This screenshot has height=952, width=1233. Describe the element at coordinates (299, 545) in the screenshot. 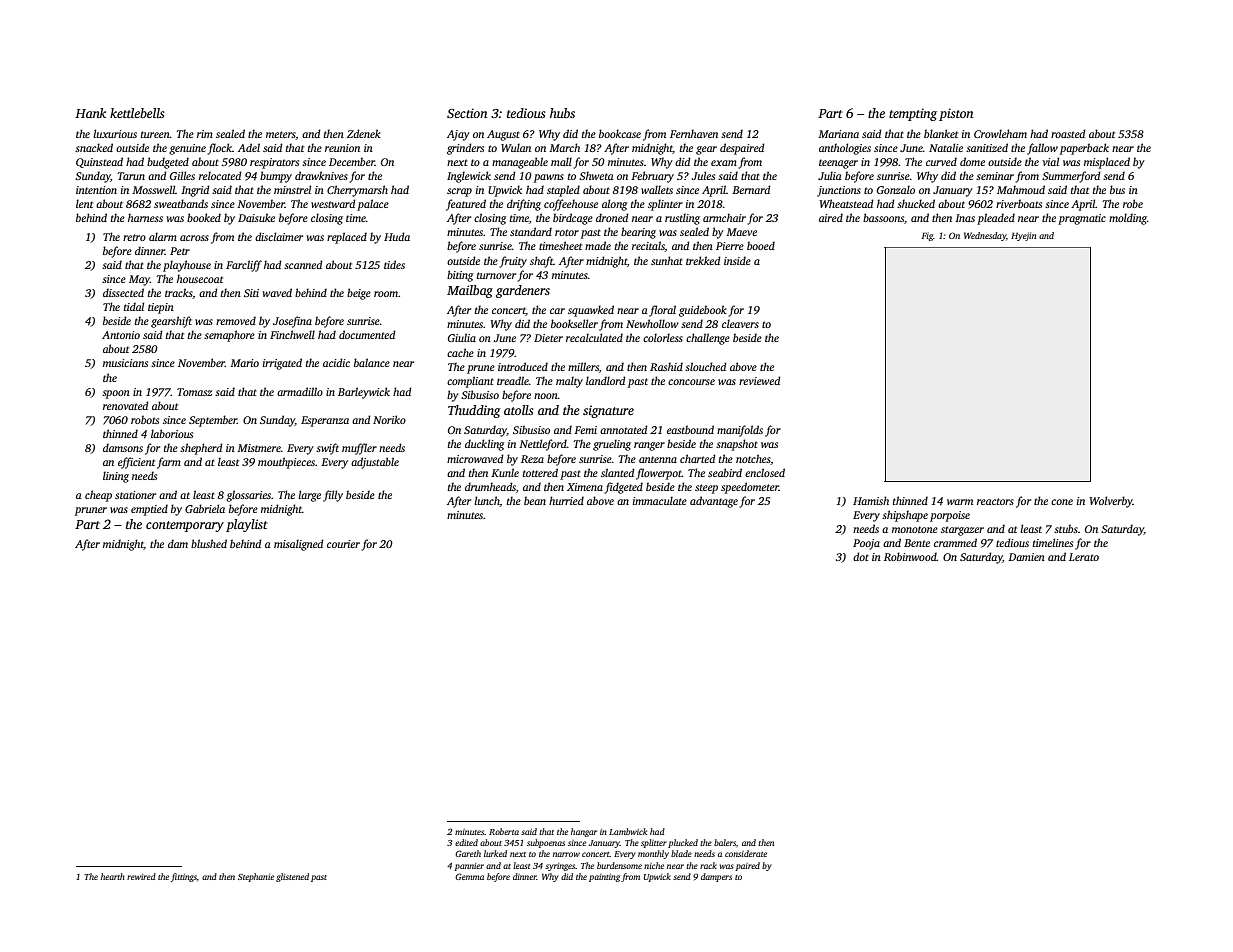

I see `misaligned` at that location.
